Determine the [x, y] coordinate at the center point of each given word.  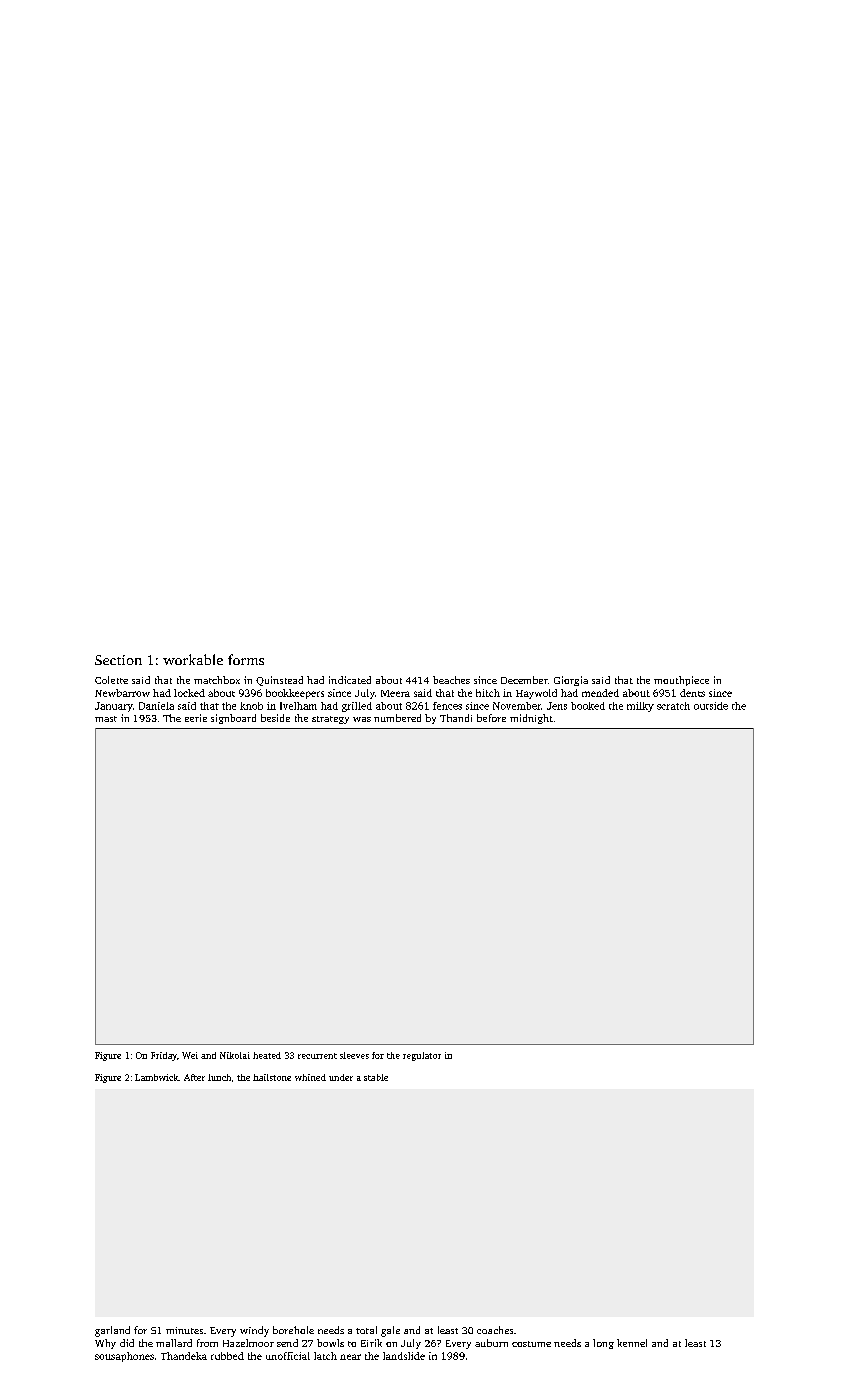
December [524, 680]
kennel [632, 1343]
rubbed [227, 1356]
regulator [422, 1056]
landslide [404, 1356]
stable [376, 1077]
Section [118, 660]
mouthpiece [681, 681]
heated [267, 1055]
